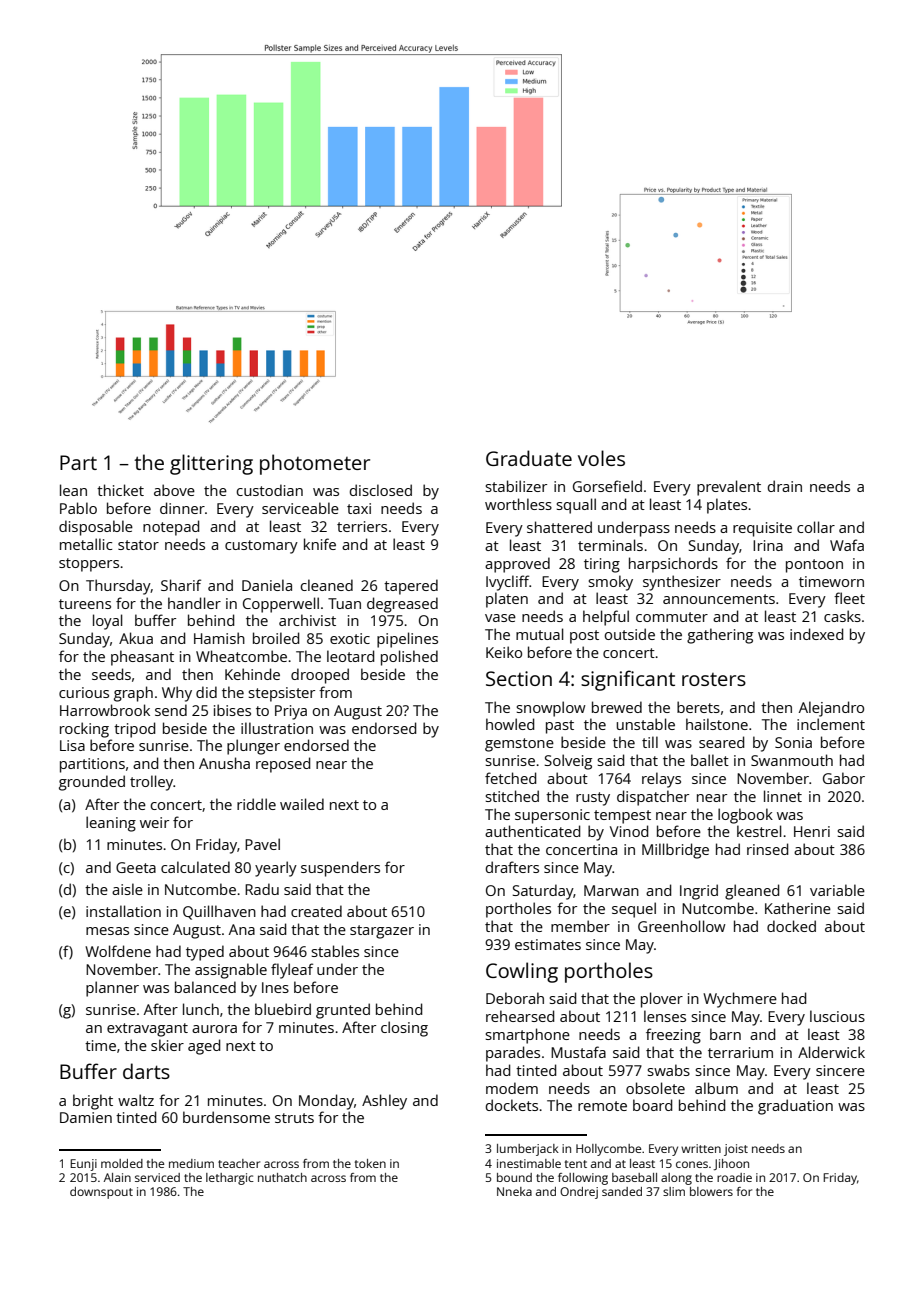 The image size is (924, 1311). Describe the element at coordinates (276, 869) in the document. I see `yearly` at that location.
